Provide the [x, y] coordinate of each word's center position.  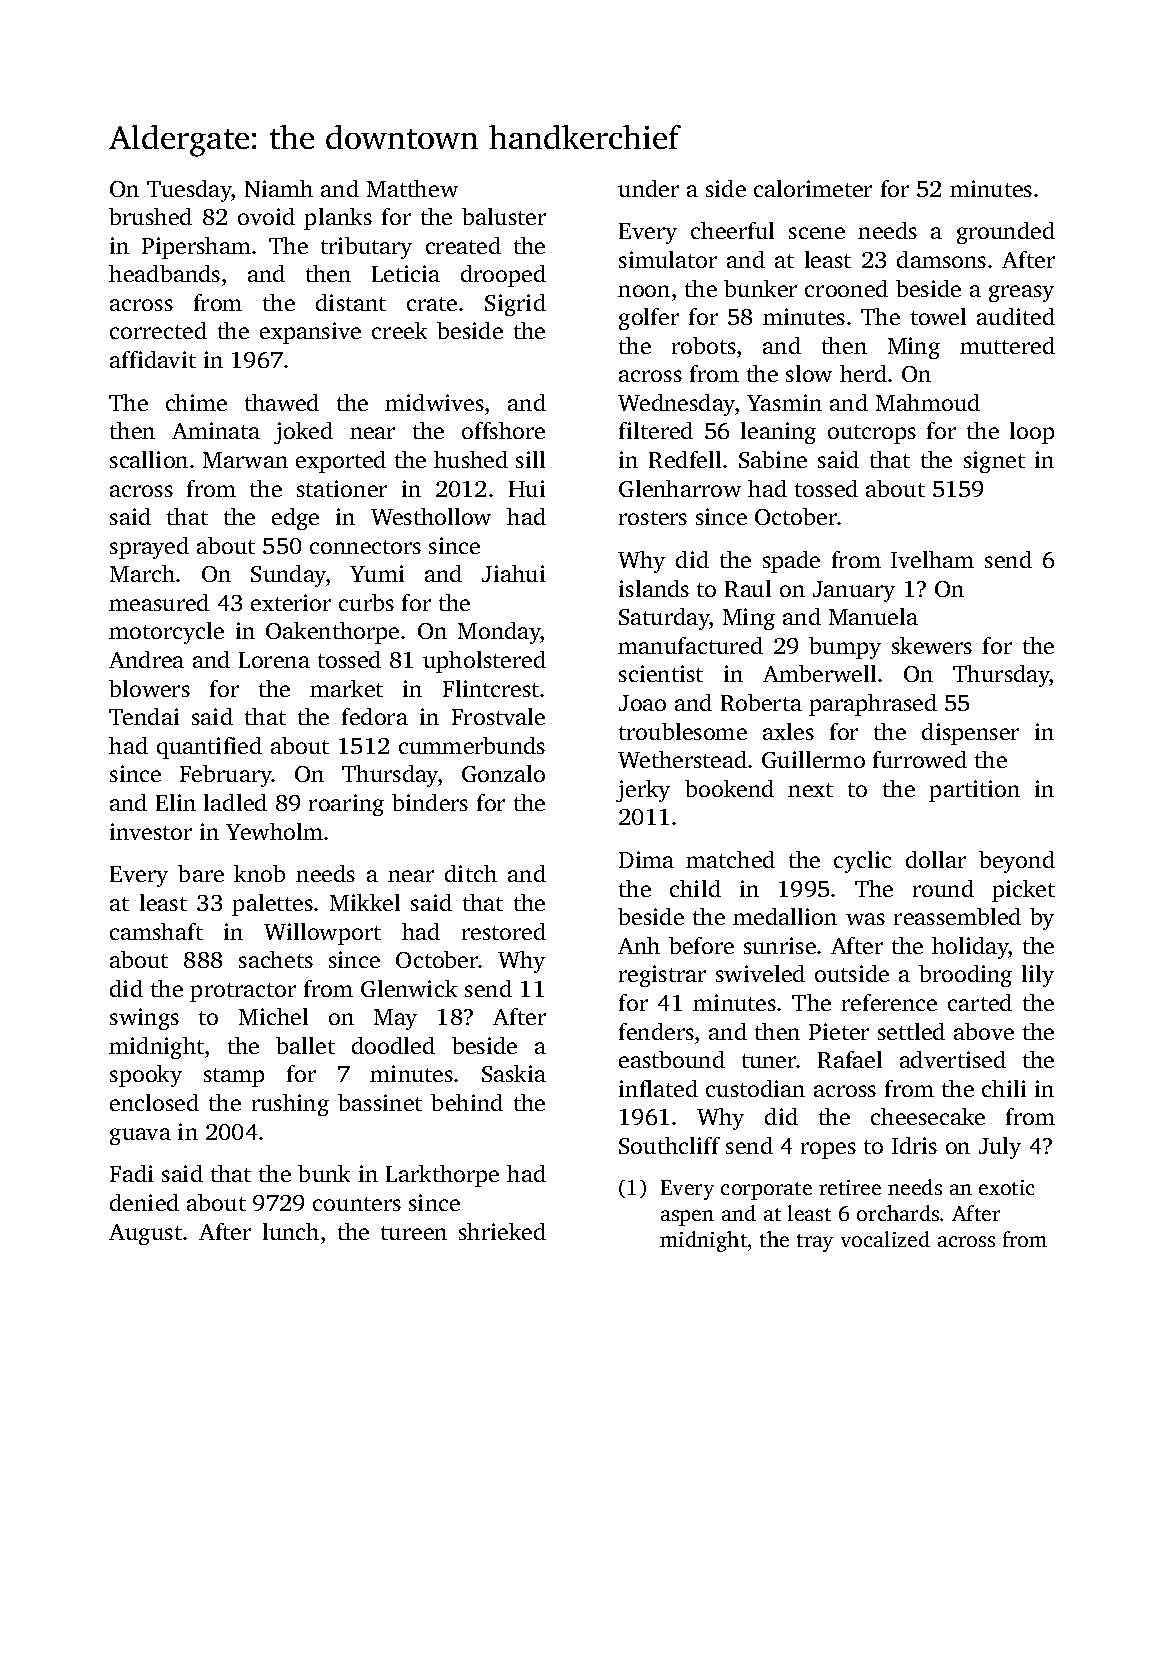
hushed [471, 459]
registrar [662, 976]
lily [1038, 976]
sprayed [149, 548]
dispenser [970, 734]
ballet [305, 1045]
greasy [1021, 293]
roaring [346, 805]
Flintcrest [491, 688]
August [145, 1234]
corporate [766, 1191]
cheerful [732, 230]
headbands [164, 273]
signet [994, 462]
